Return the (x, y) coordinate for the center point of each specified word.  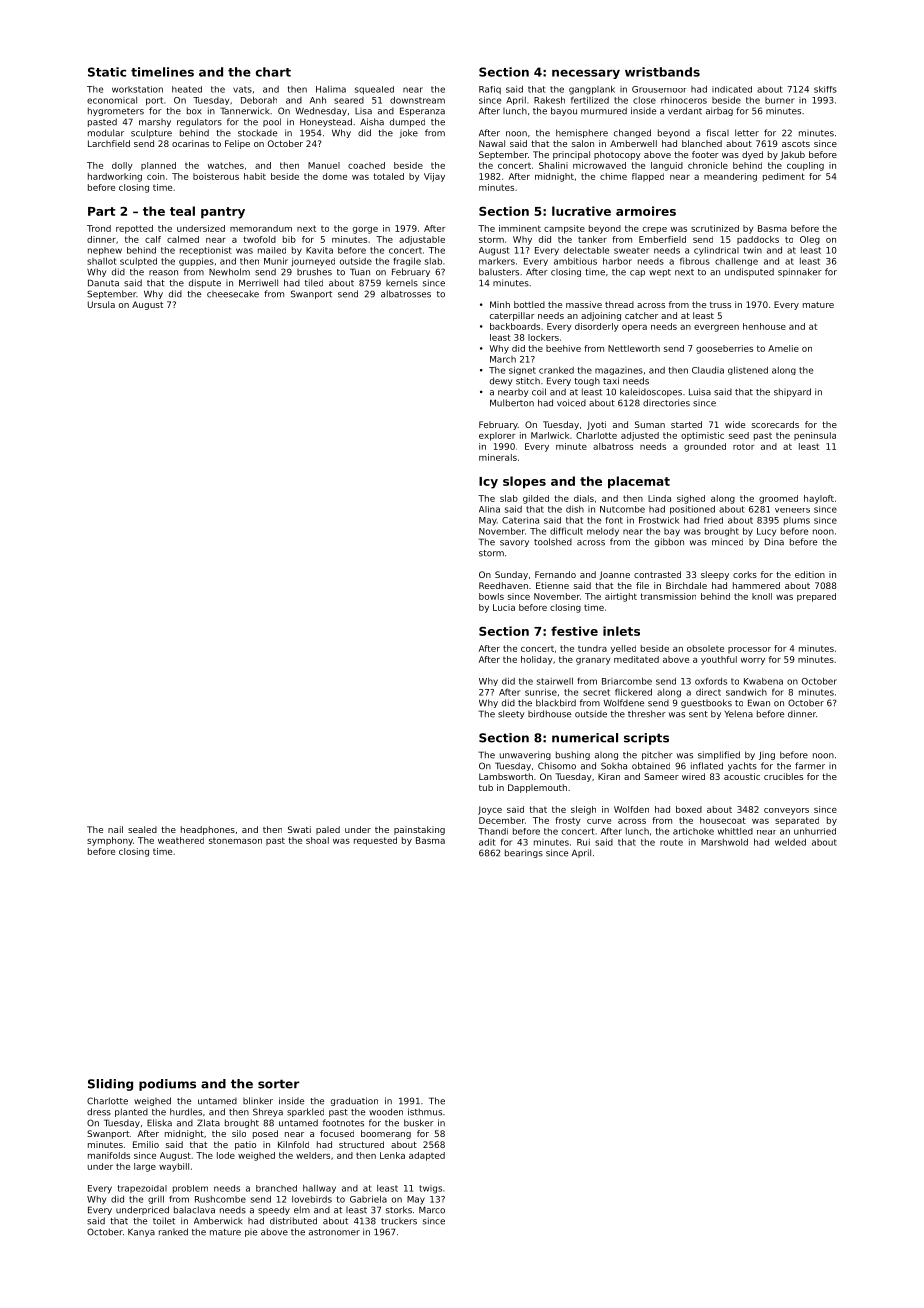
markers (497, 261)
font (614, 520)
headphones (208, 830)
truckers (399, 1221)
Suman (650, 424)
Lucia (504, 607)
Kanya (141, 1232)
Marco (432, 1210)
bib (289, 239)
